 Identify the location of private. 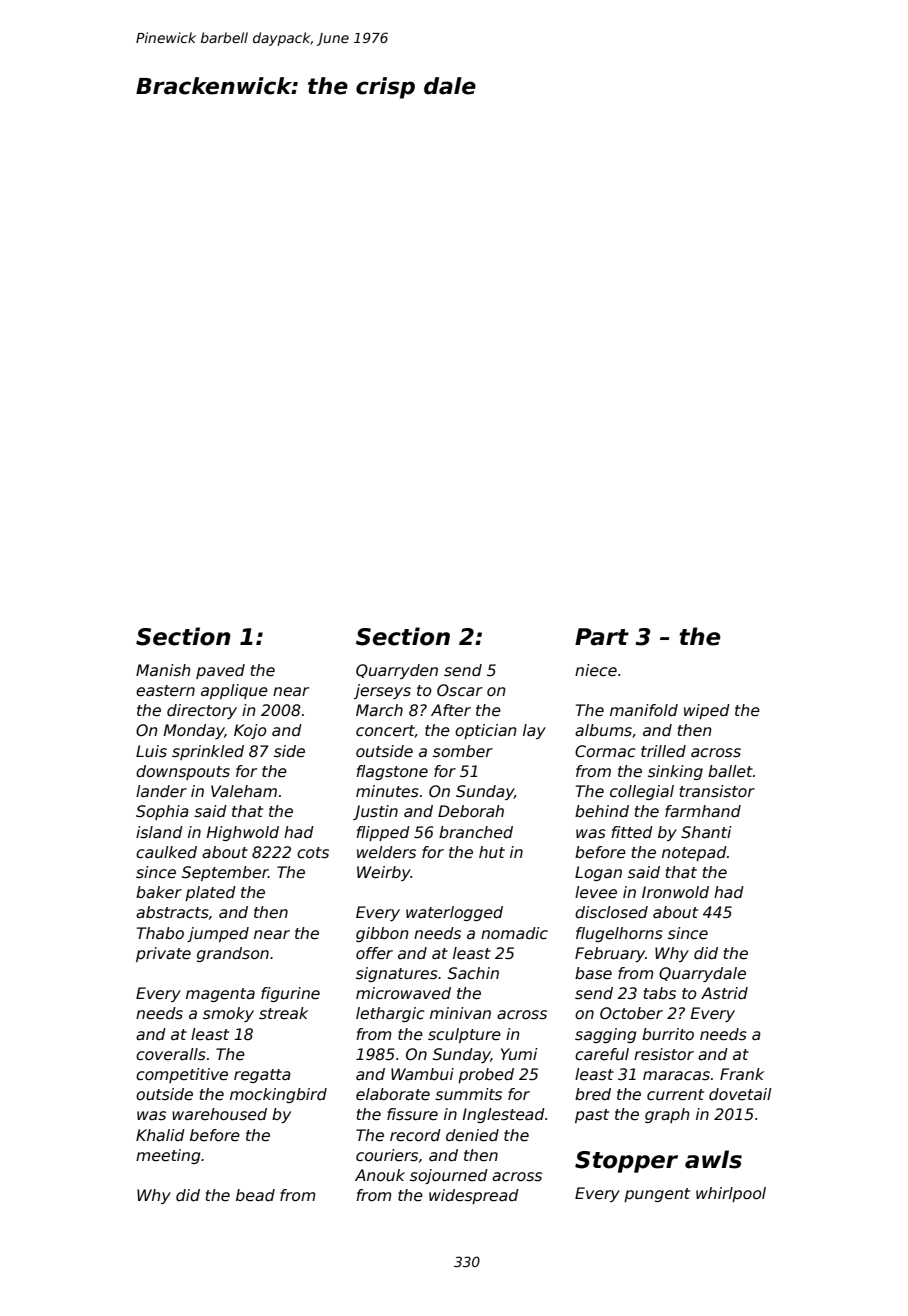
(163, 954).
